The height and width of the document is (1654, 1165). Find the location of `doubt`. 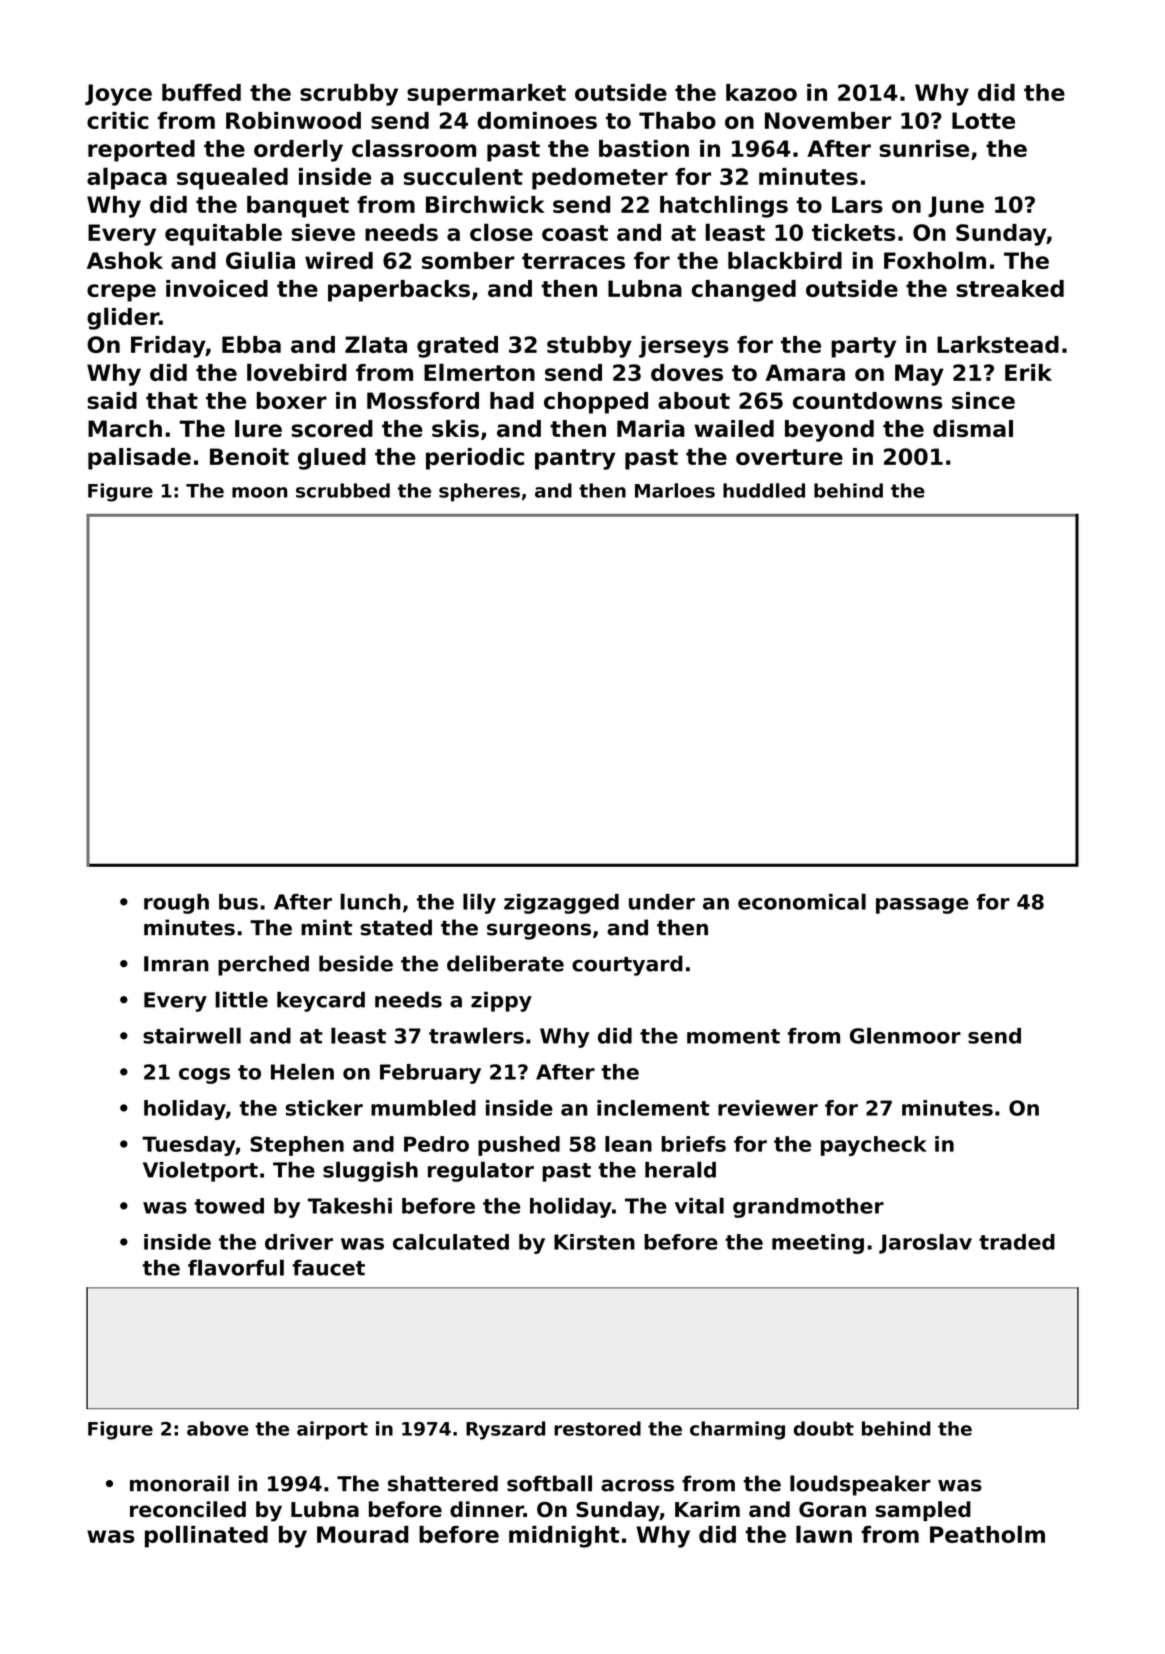

doubt is located at coordinates (824, 1428).
